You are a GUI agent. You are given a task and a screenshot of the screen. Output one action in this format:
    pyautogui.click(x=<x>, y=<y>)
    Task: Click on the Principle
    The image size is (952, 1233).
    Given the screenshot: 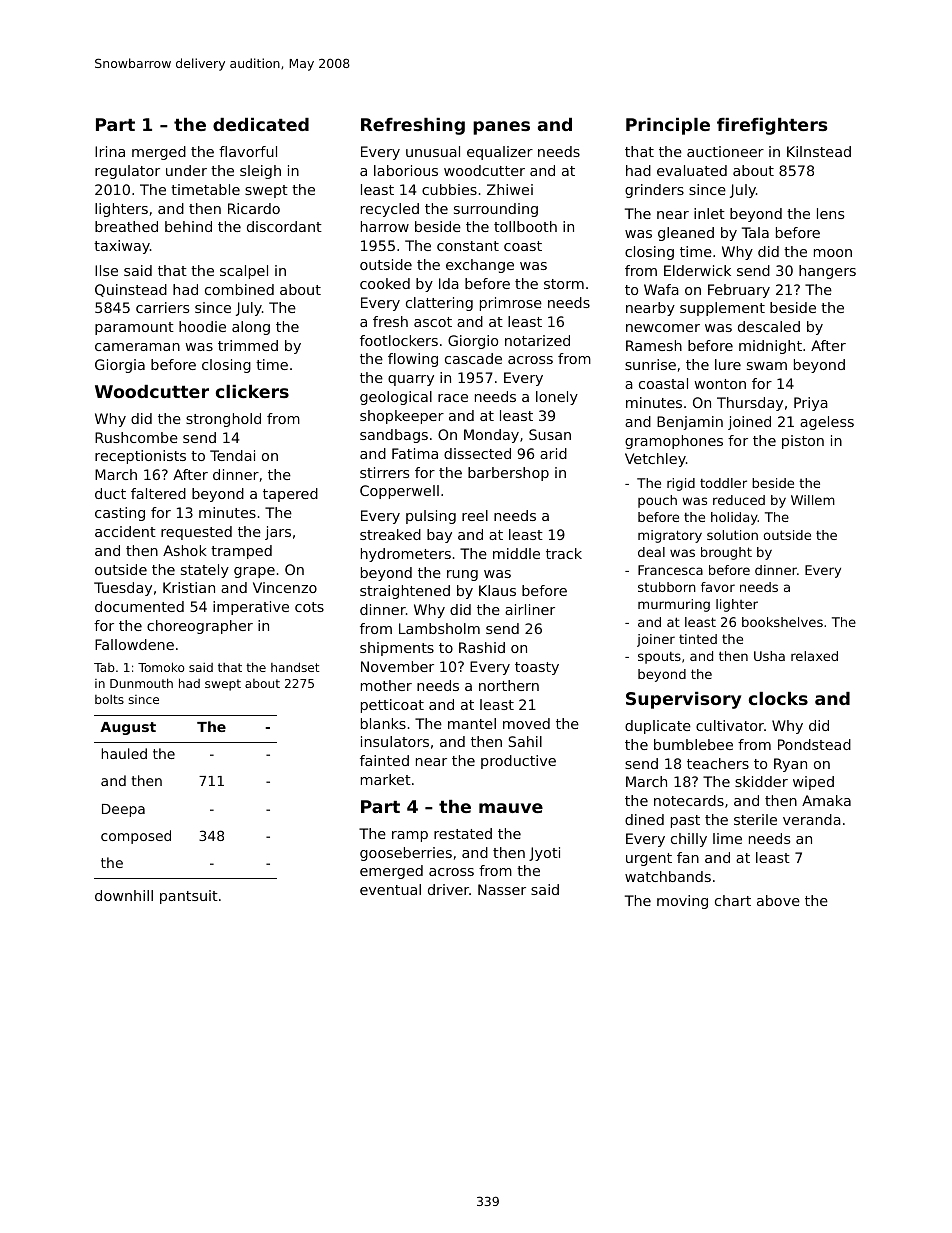 What is the action you would take?
    pyautogui.click(x=668, y=126)
